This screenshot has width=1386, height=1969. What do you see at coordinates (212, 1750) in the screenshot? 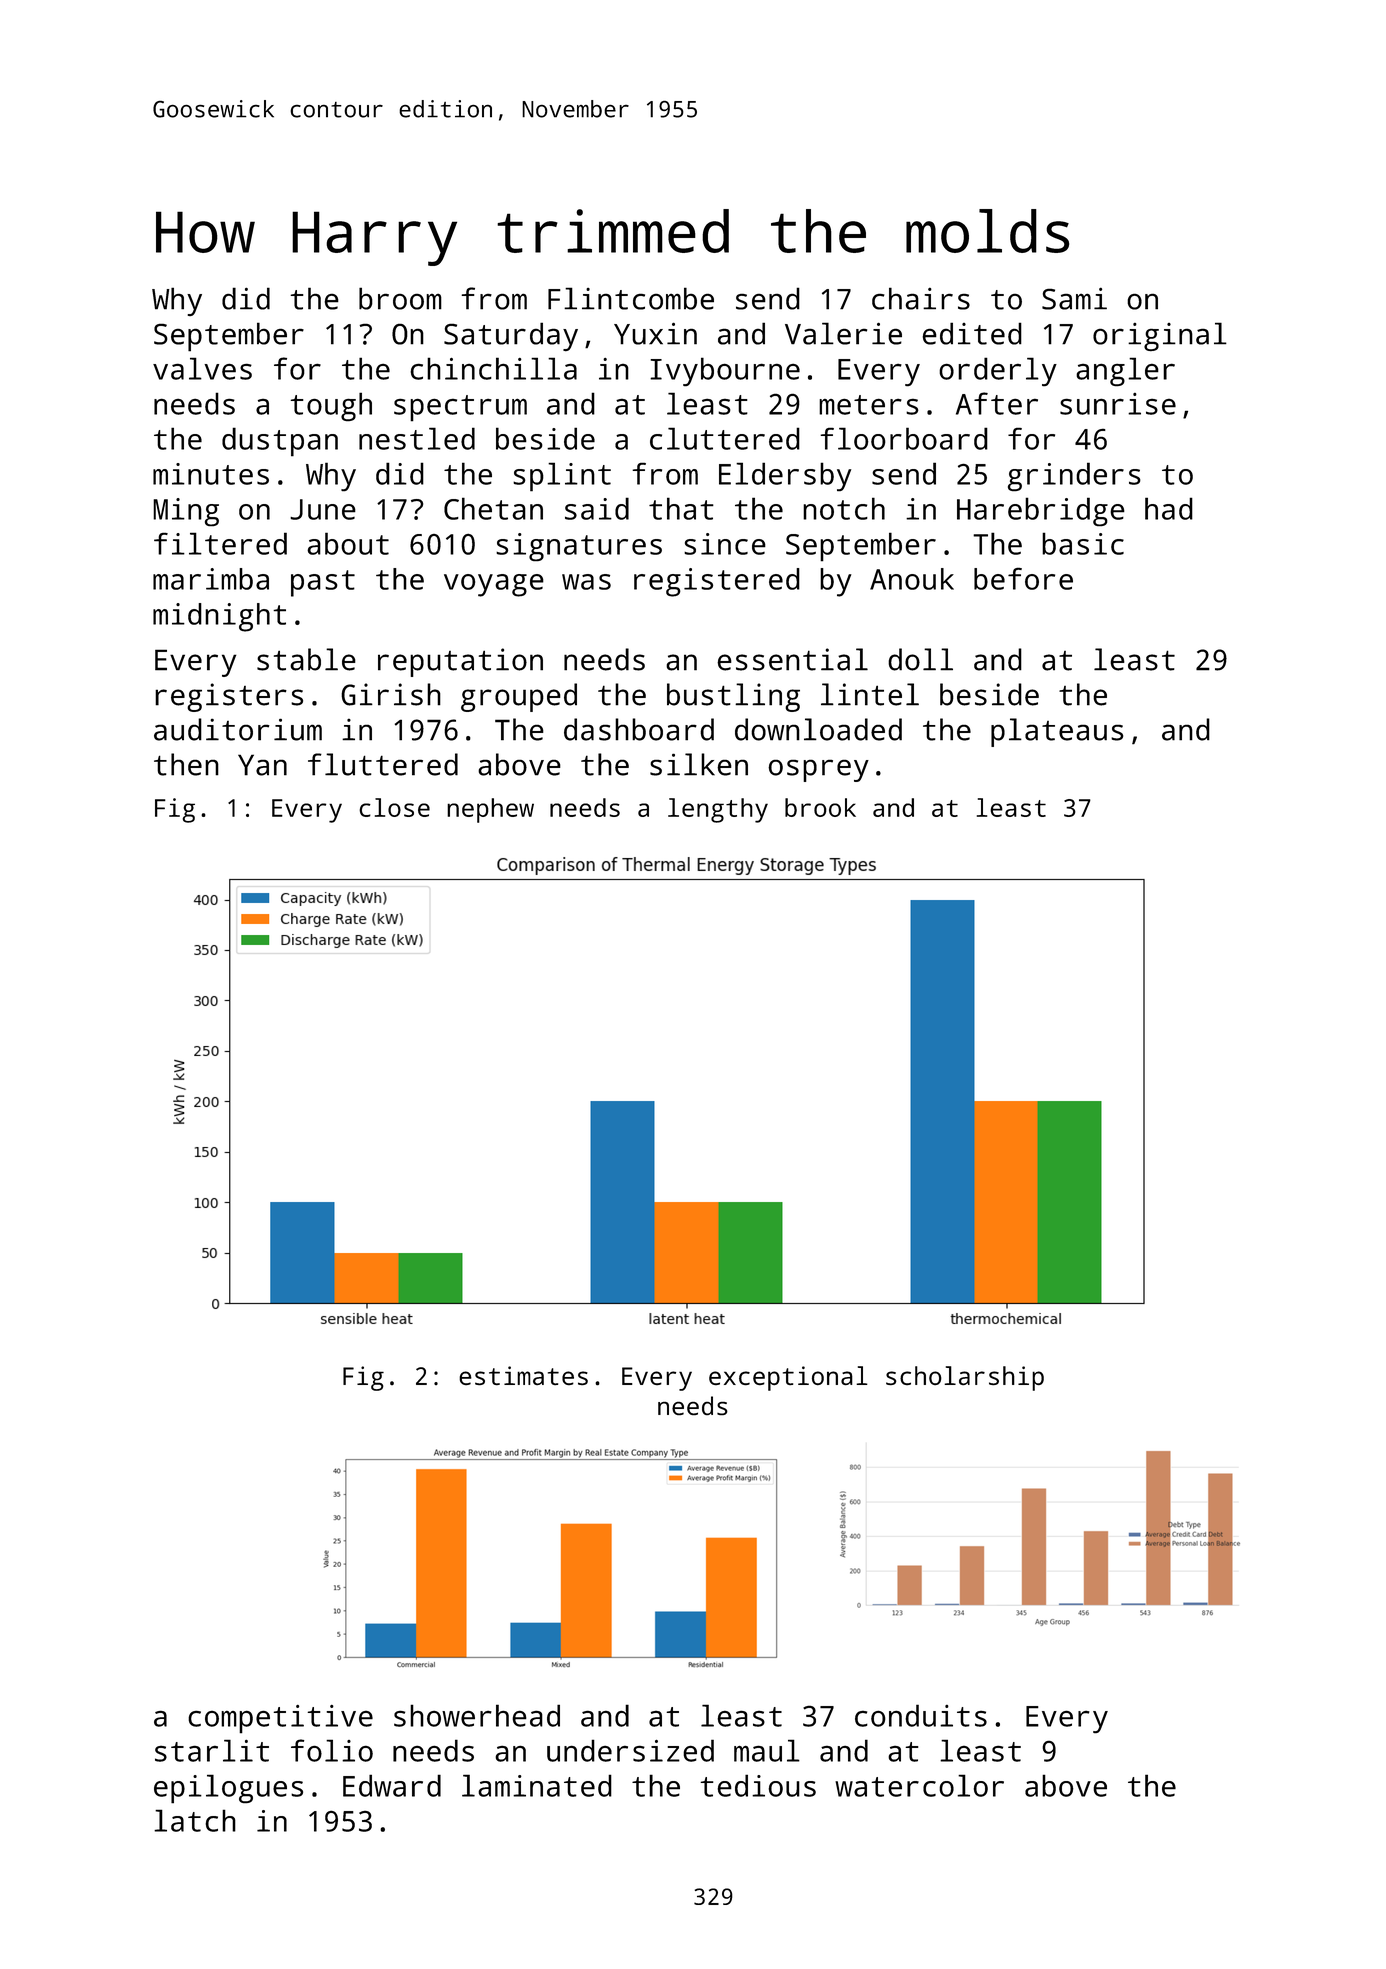
I see `starlit` at bounding box center [212, 1750].
